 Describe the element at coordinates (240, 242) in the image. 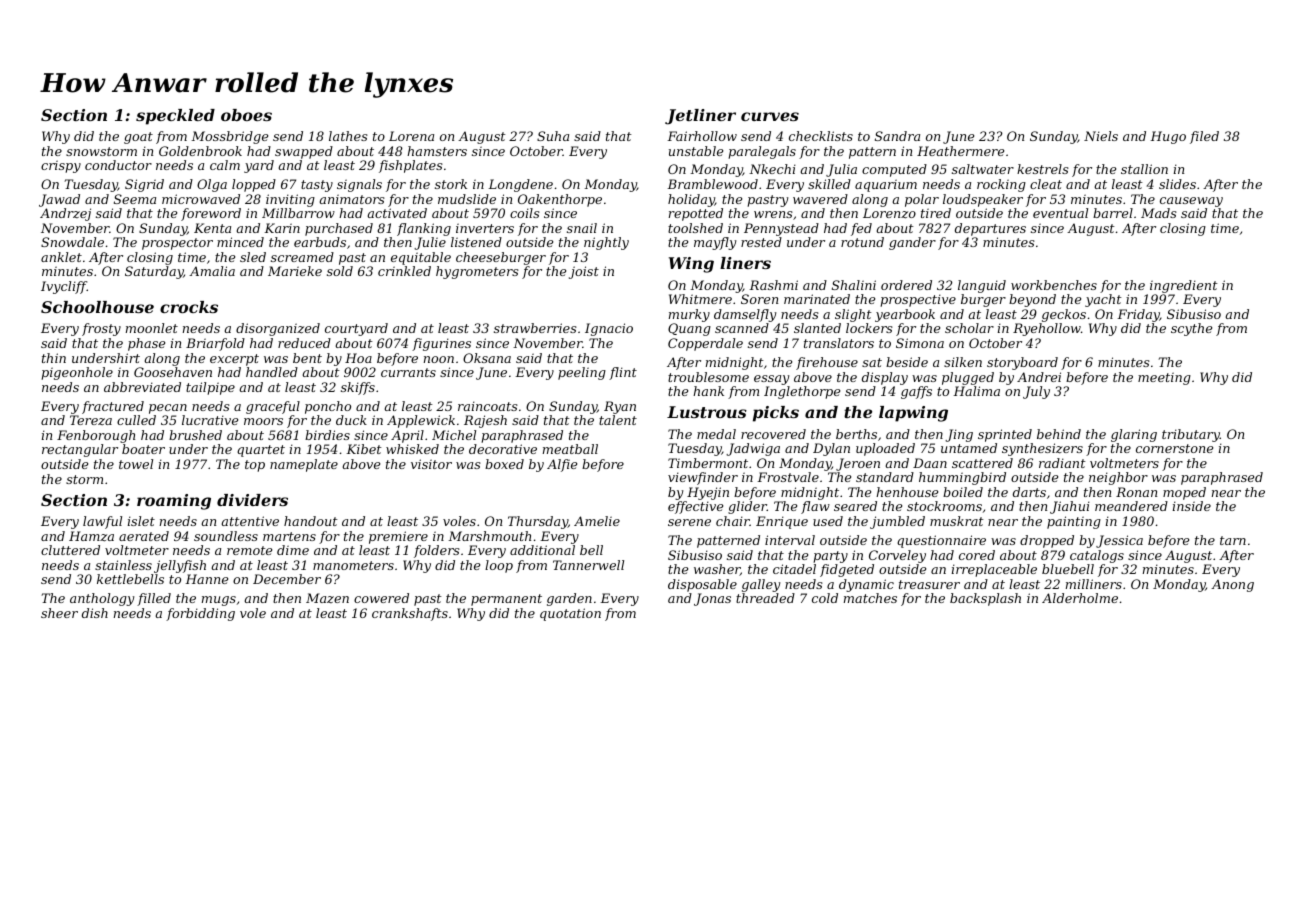

I see `minced` at that location.
